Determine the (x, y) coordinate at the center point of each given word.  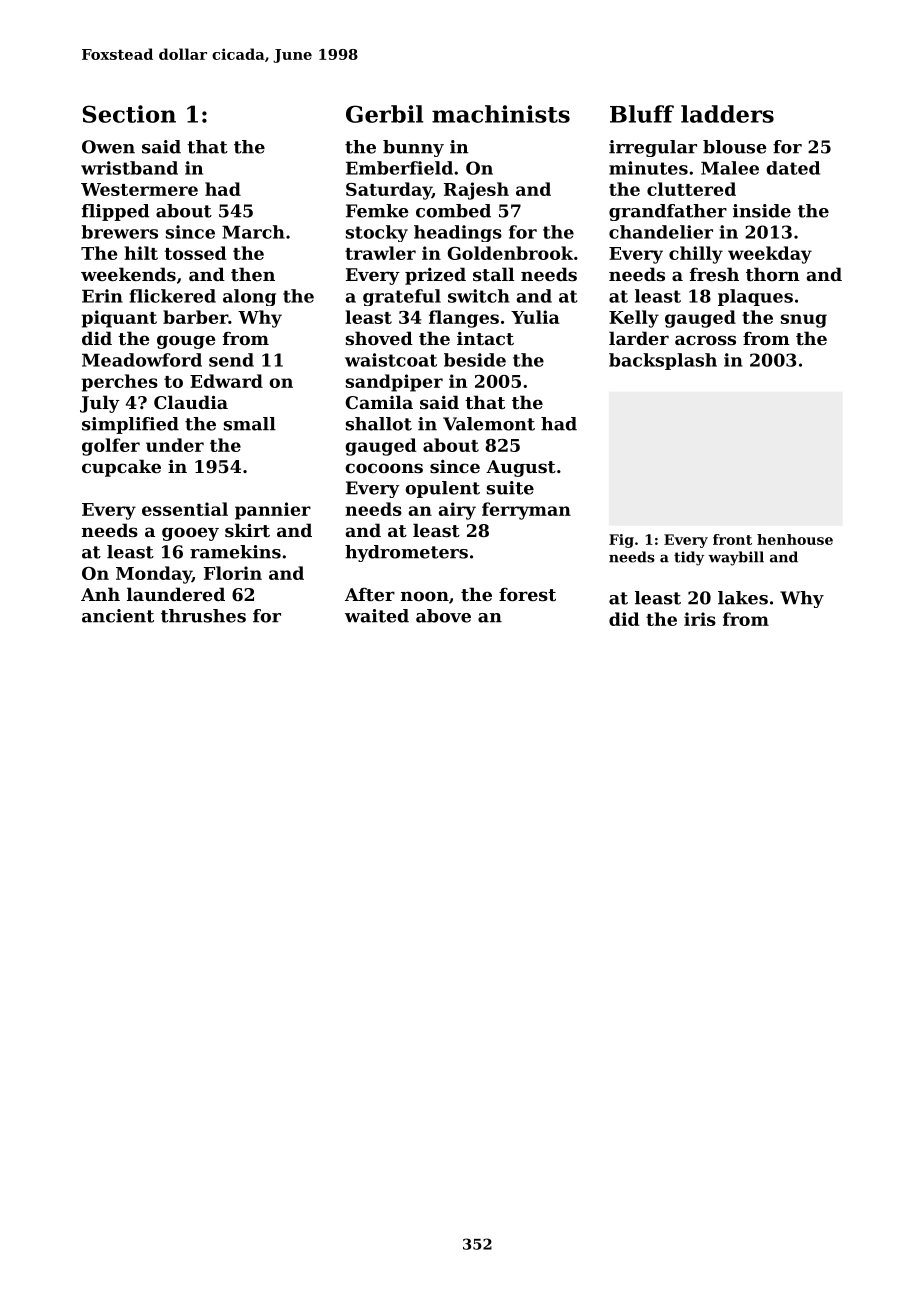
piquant (119, 319)
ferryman (526, 511)
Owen (108, 147)
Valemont (489, 424)
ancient (118, 616)
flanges (464, 319)
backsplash (663, 361)
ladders (727, 114)
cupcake (121, 468)
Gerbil (385, 114)
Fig (621, 541)
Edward (226, 381)
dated (793, 168)
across (705, 340)
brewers (119, 232)
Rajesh (476, 191)
